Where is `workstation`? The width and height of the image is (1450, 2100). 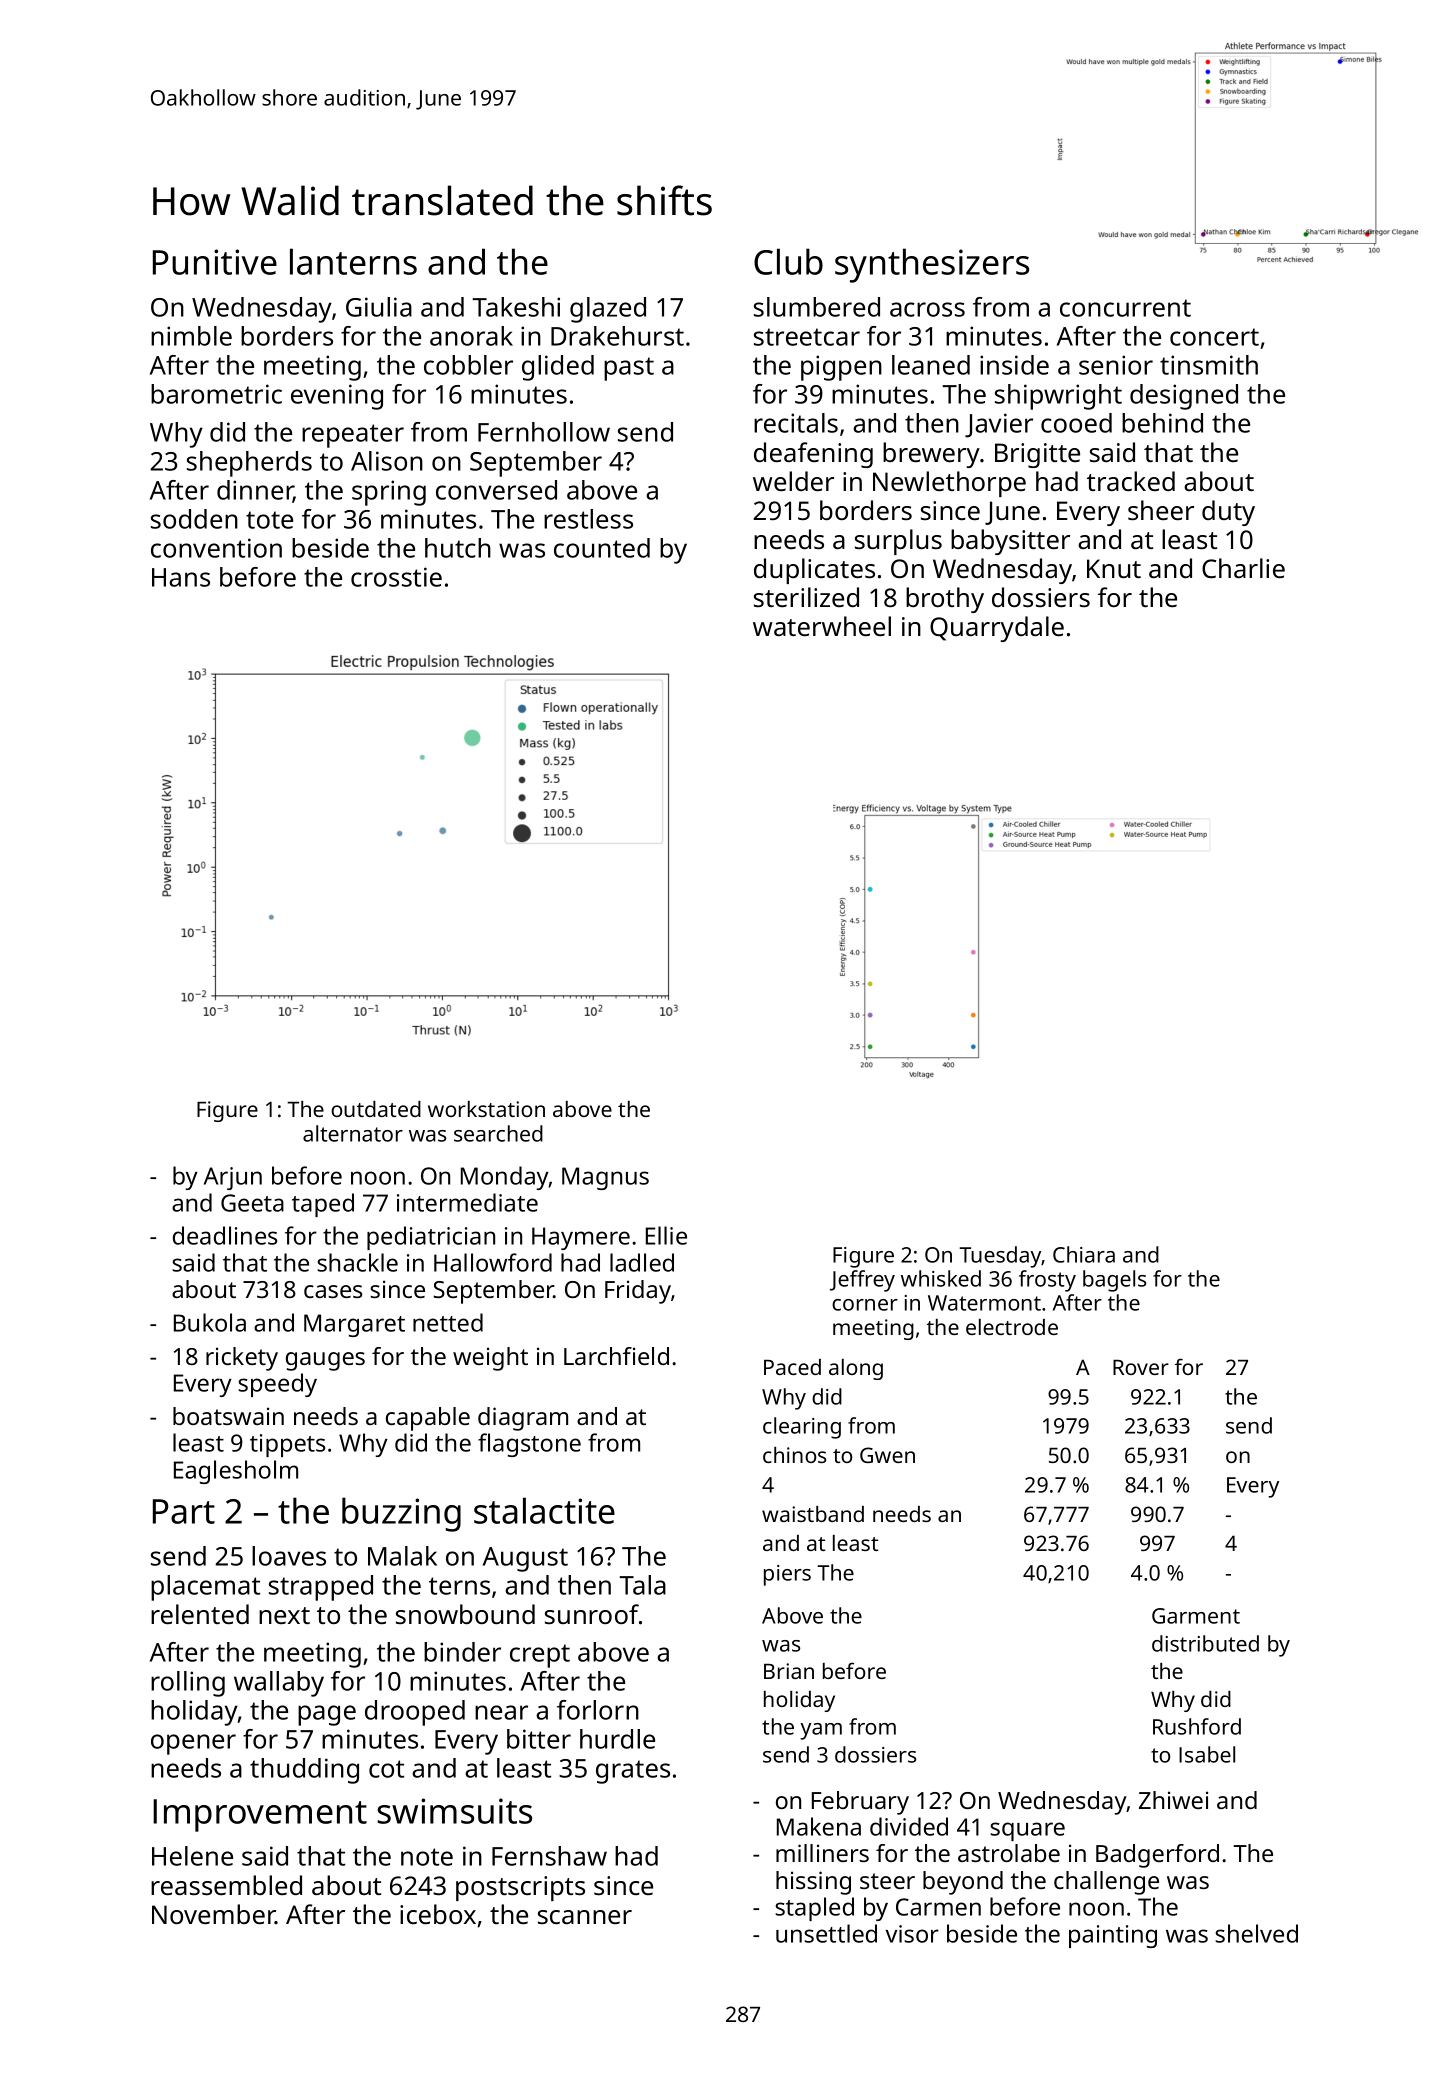 workstation is located at coordinates (486, 1109).
